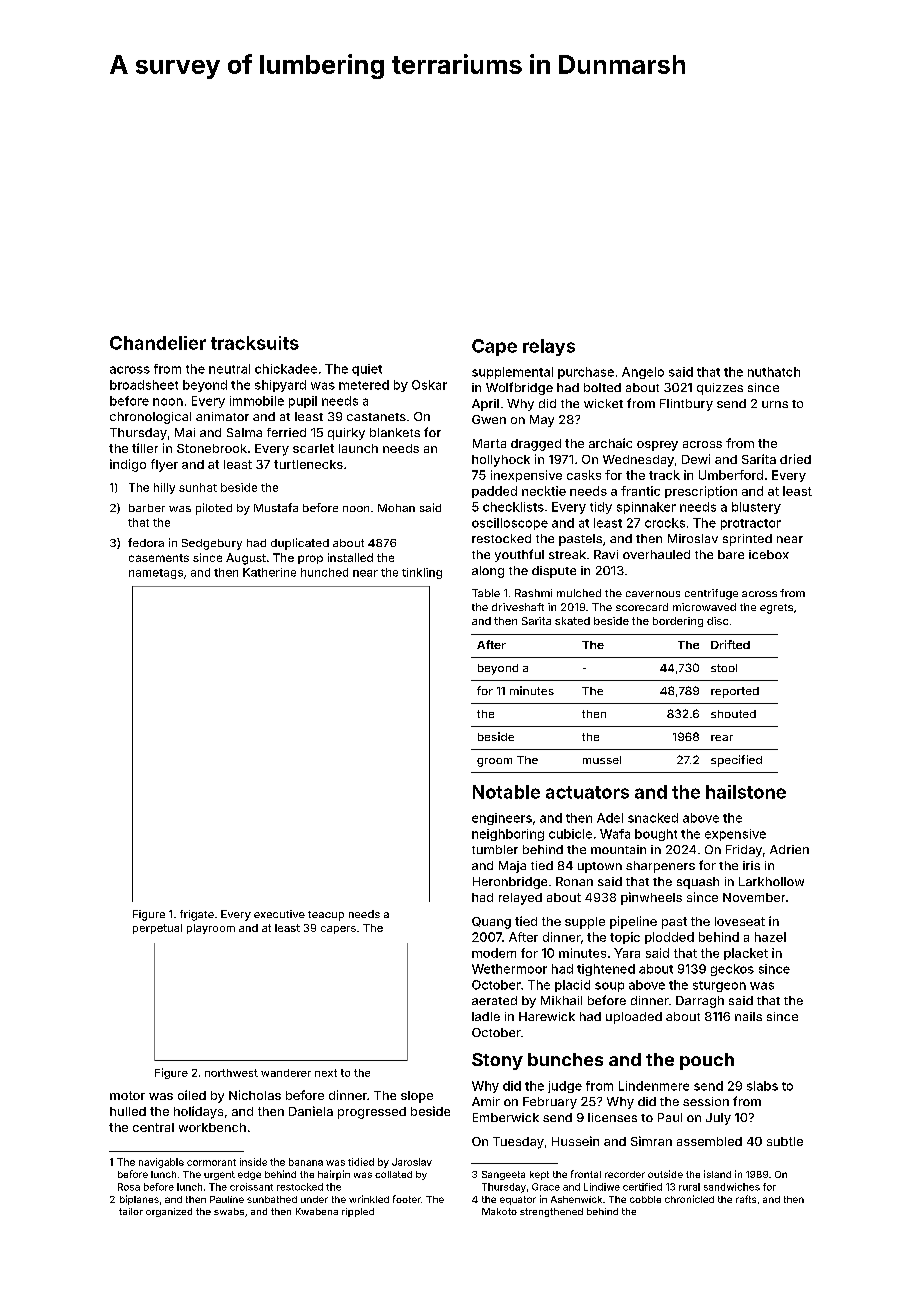 This page has height=1308, width=924. Describe the element at coordinates (326, 1073) in the page. I see `next` at that location.
